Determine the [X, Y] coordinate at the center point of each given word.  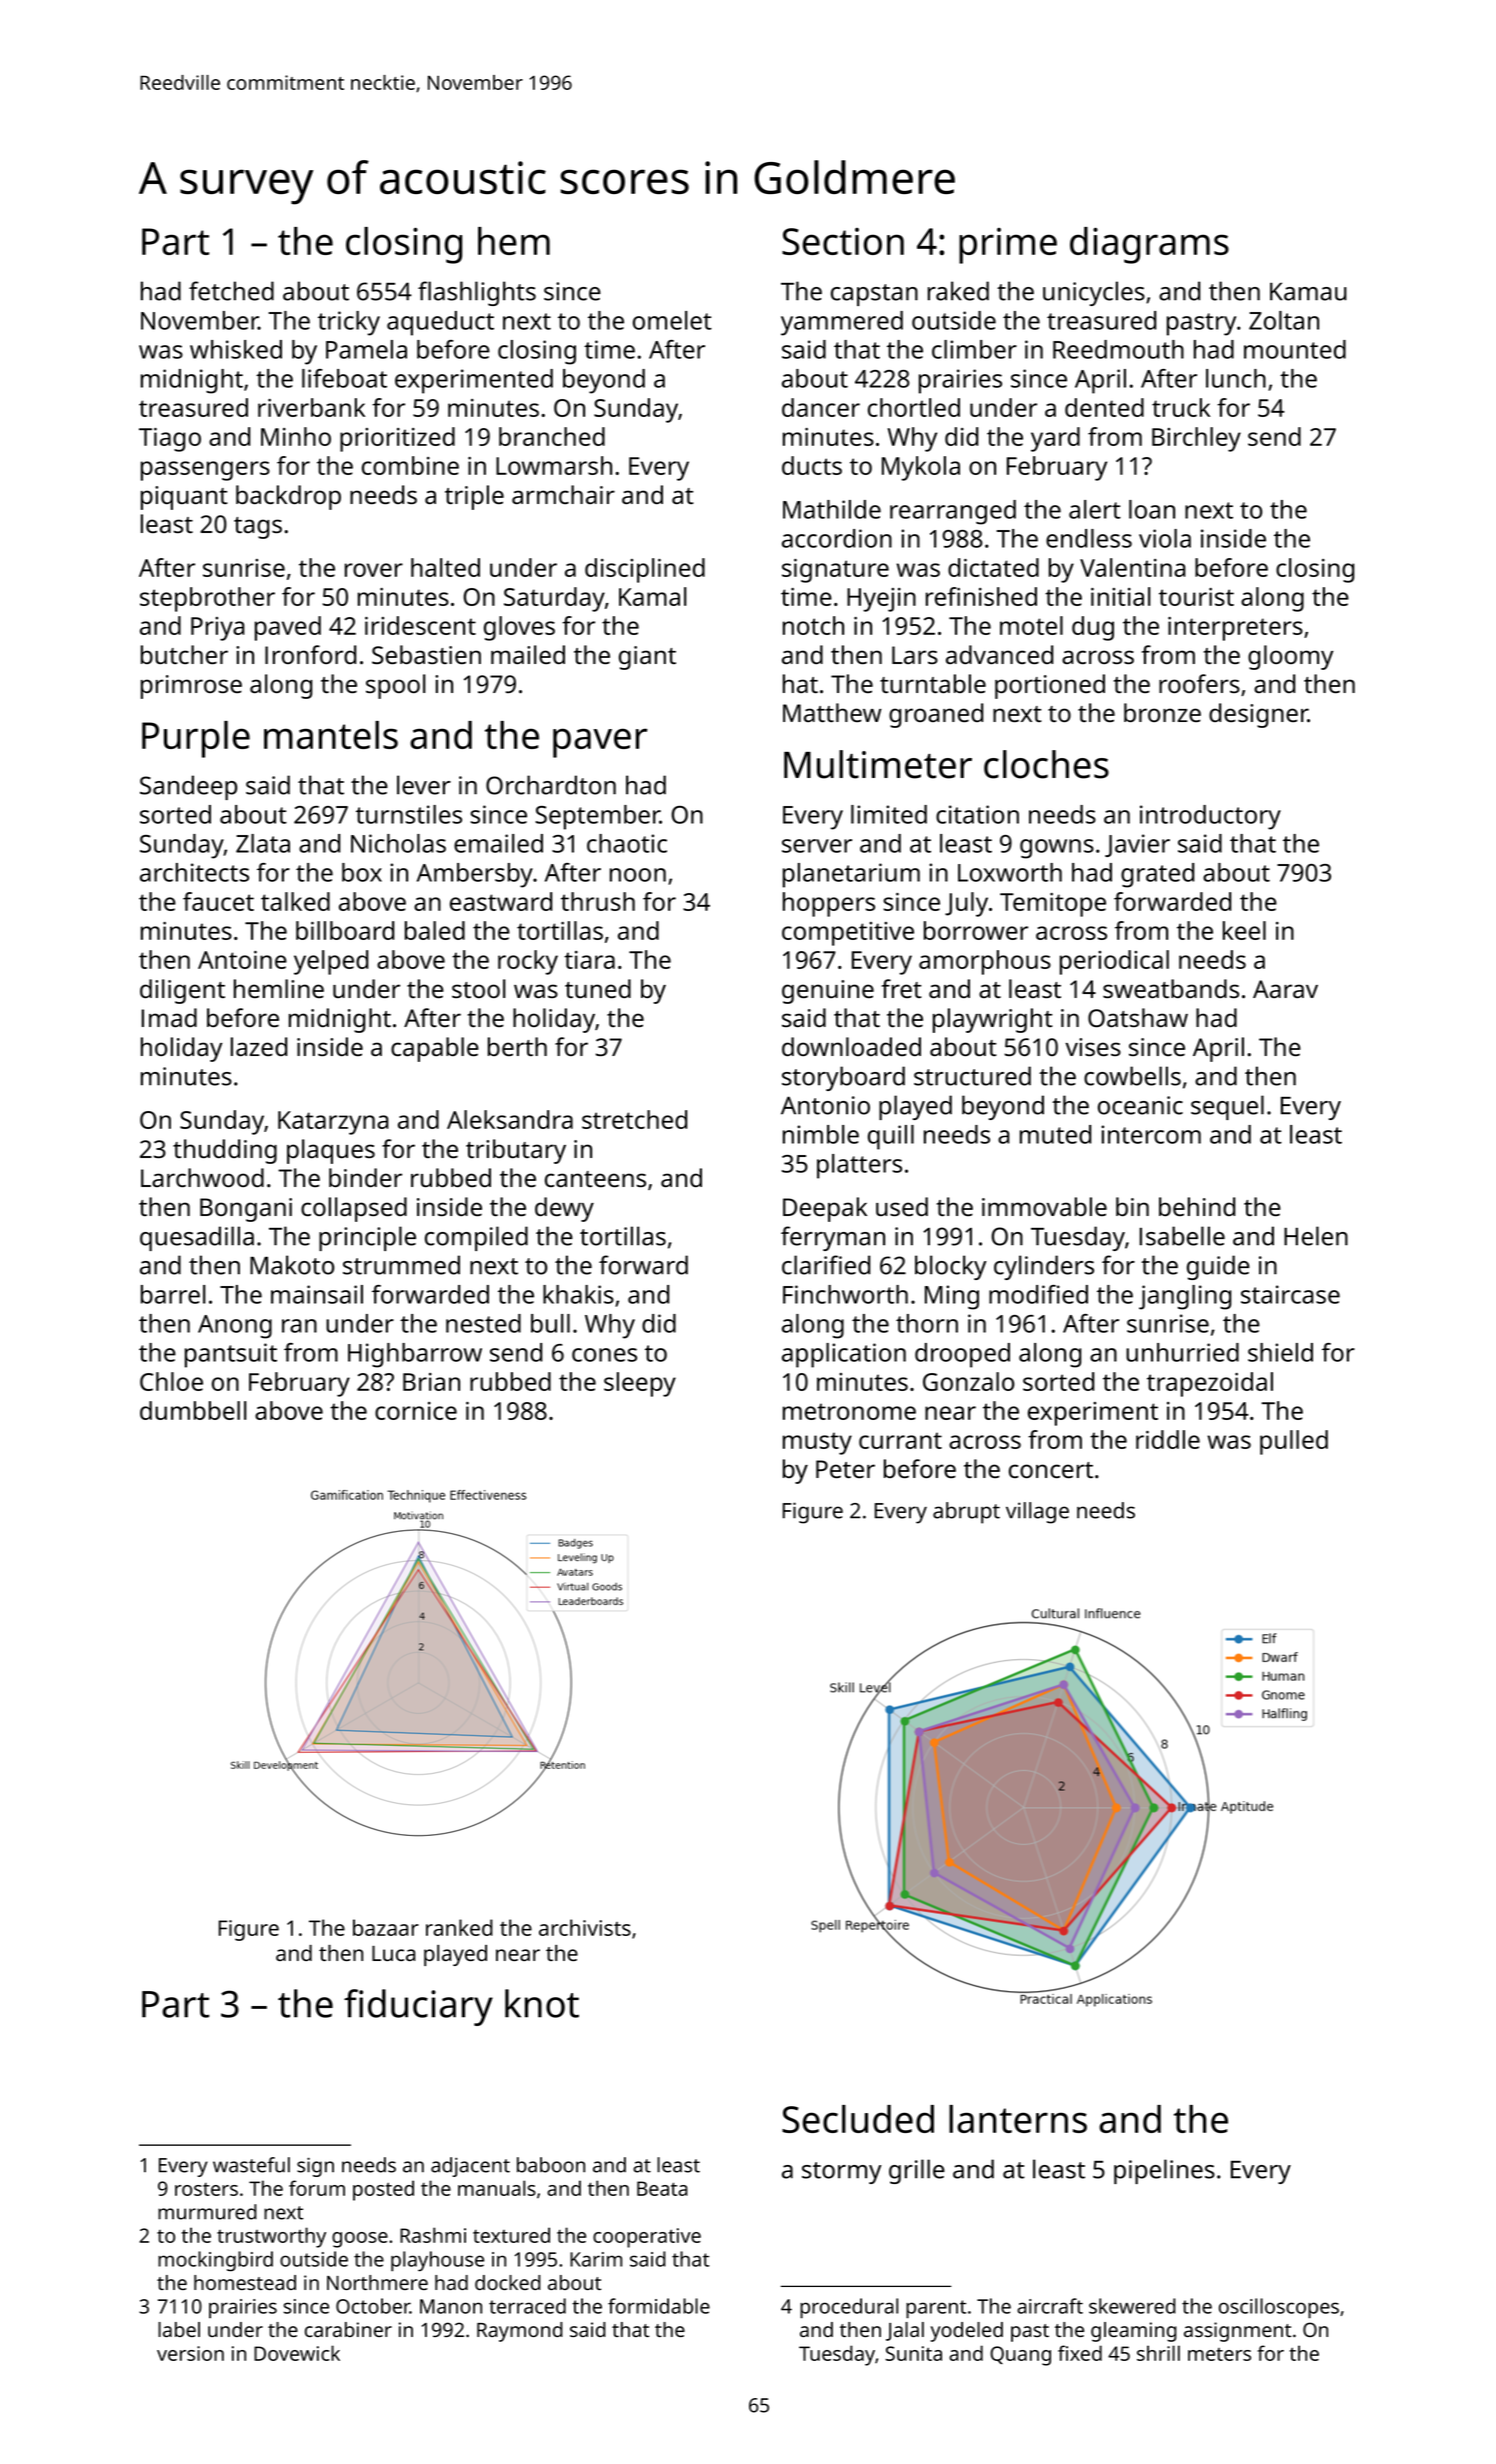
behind [1197, 1206]
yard [1055, 439]
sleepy [640, 1384]
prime [1008, 246]
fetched [231, 291]
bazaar [386, 1927]
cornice [416, 1411]
